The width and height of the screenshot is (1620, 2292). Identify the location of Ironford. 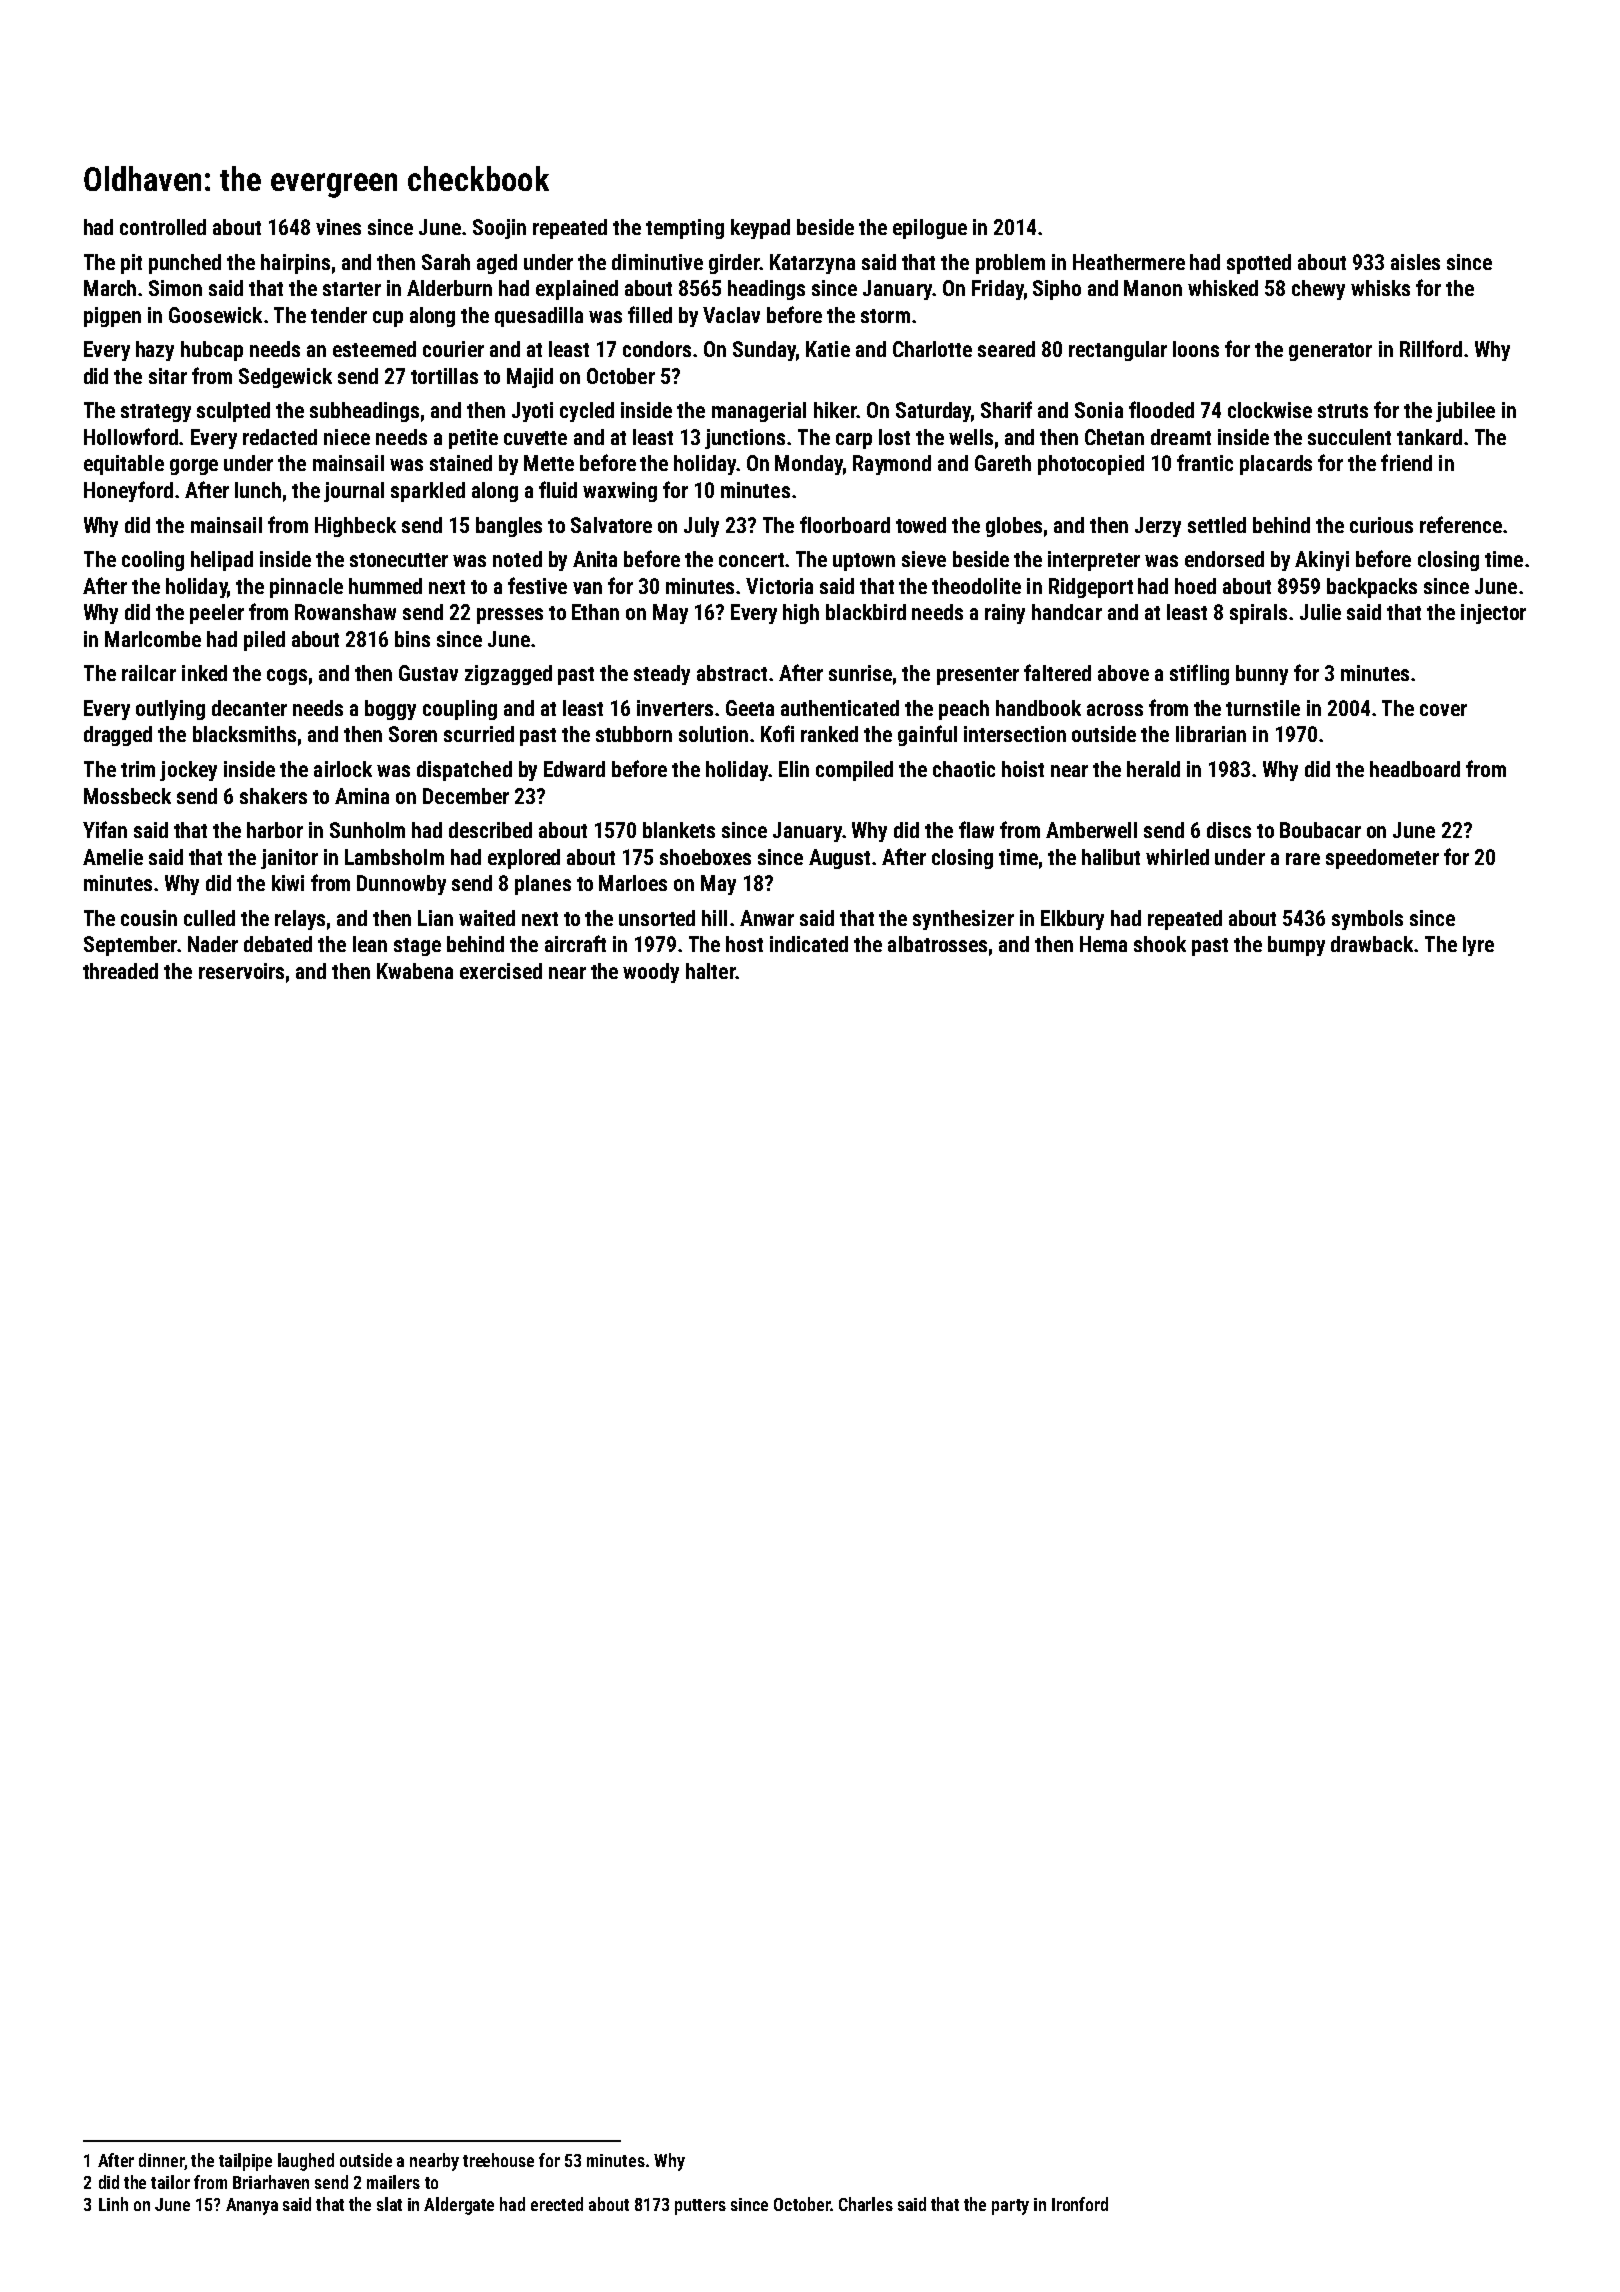
(1080, 2204).
